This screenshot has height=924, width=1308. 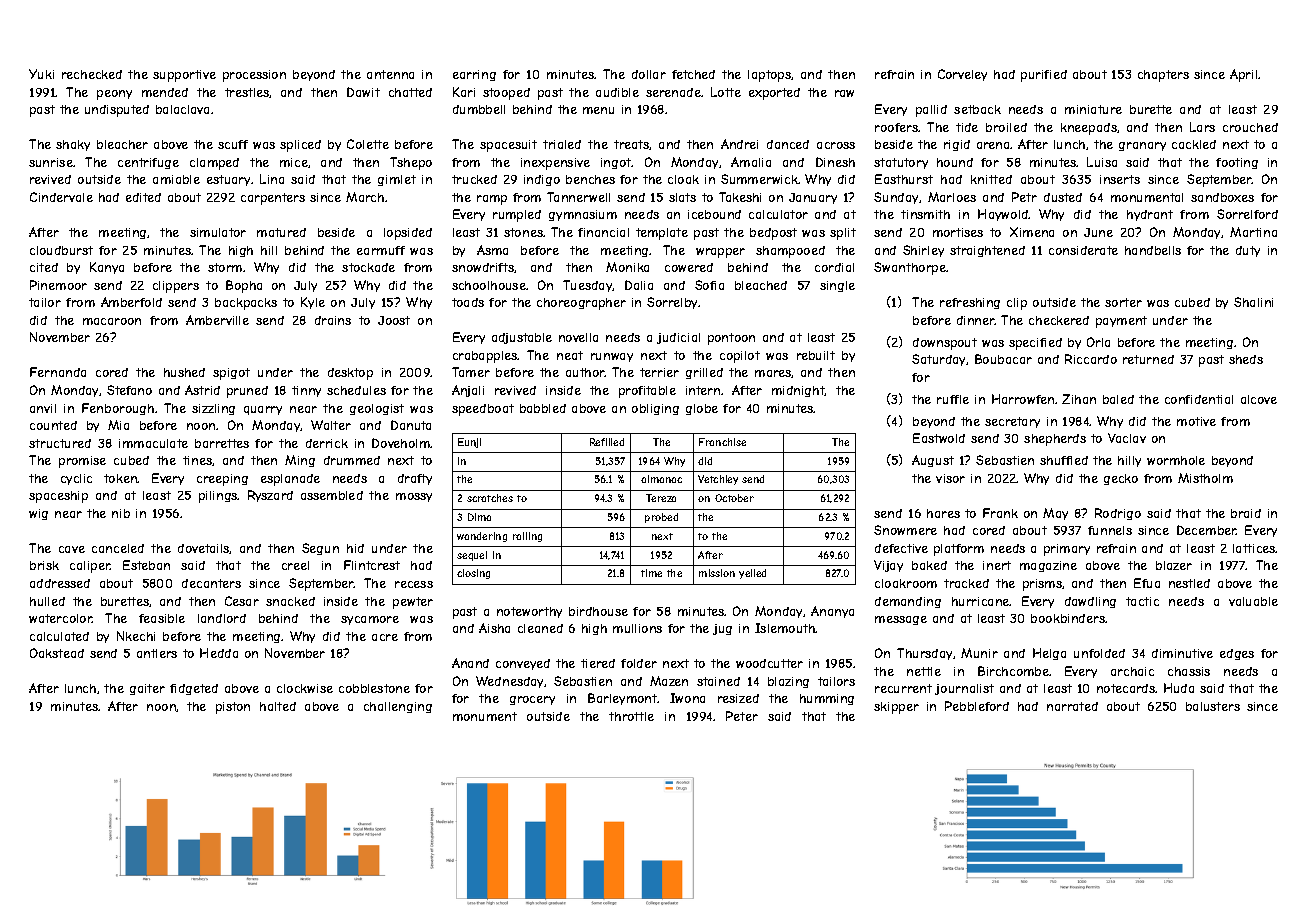 What do you see at coordinates (726, 92) in the screenshot?
I see `Lotte` at bounding box center [726, 92].
